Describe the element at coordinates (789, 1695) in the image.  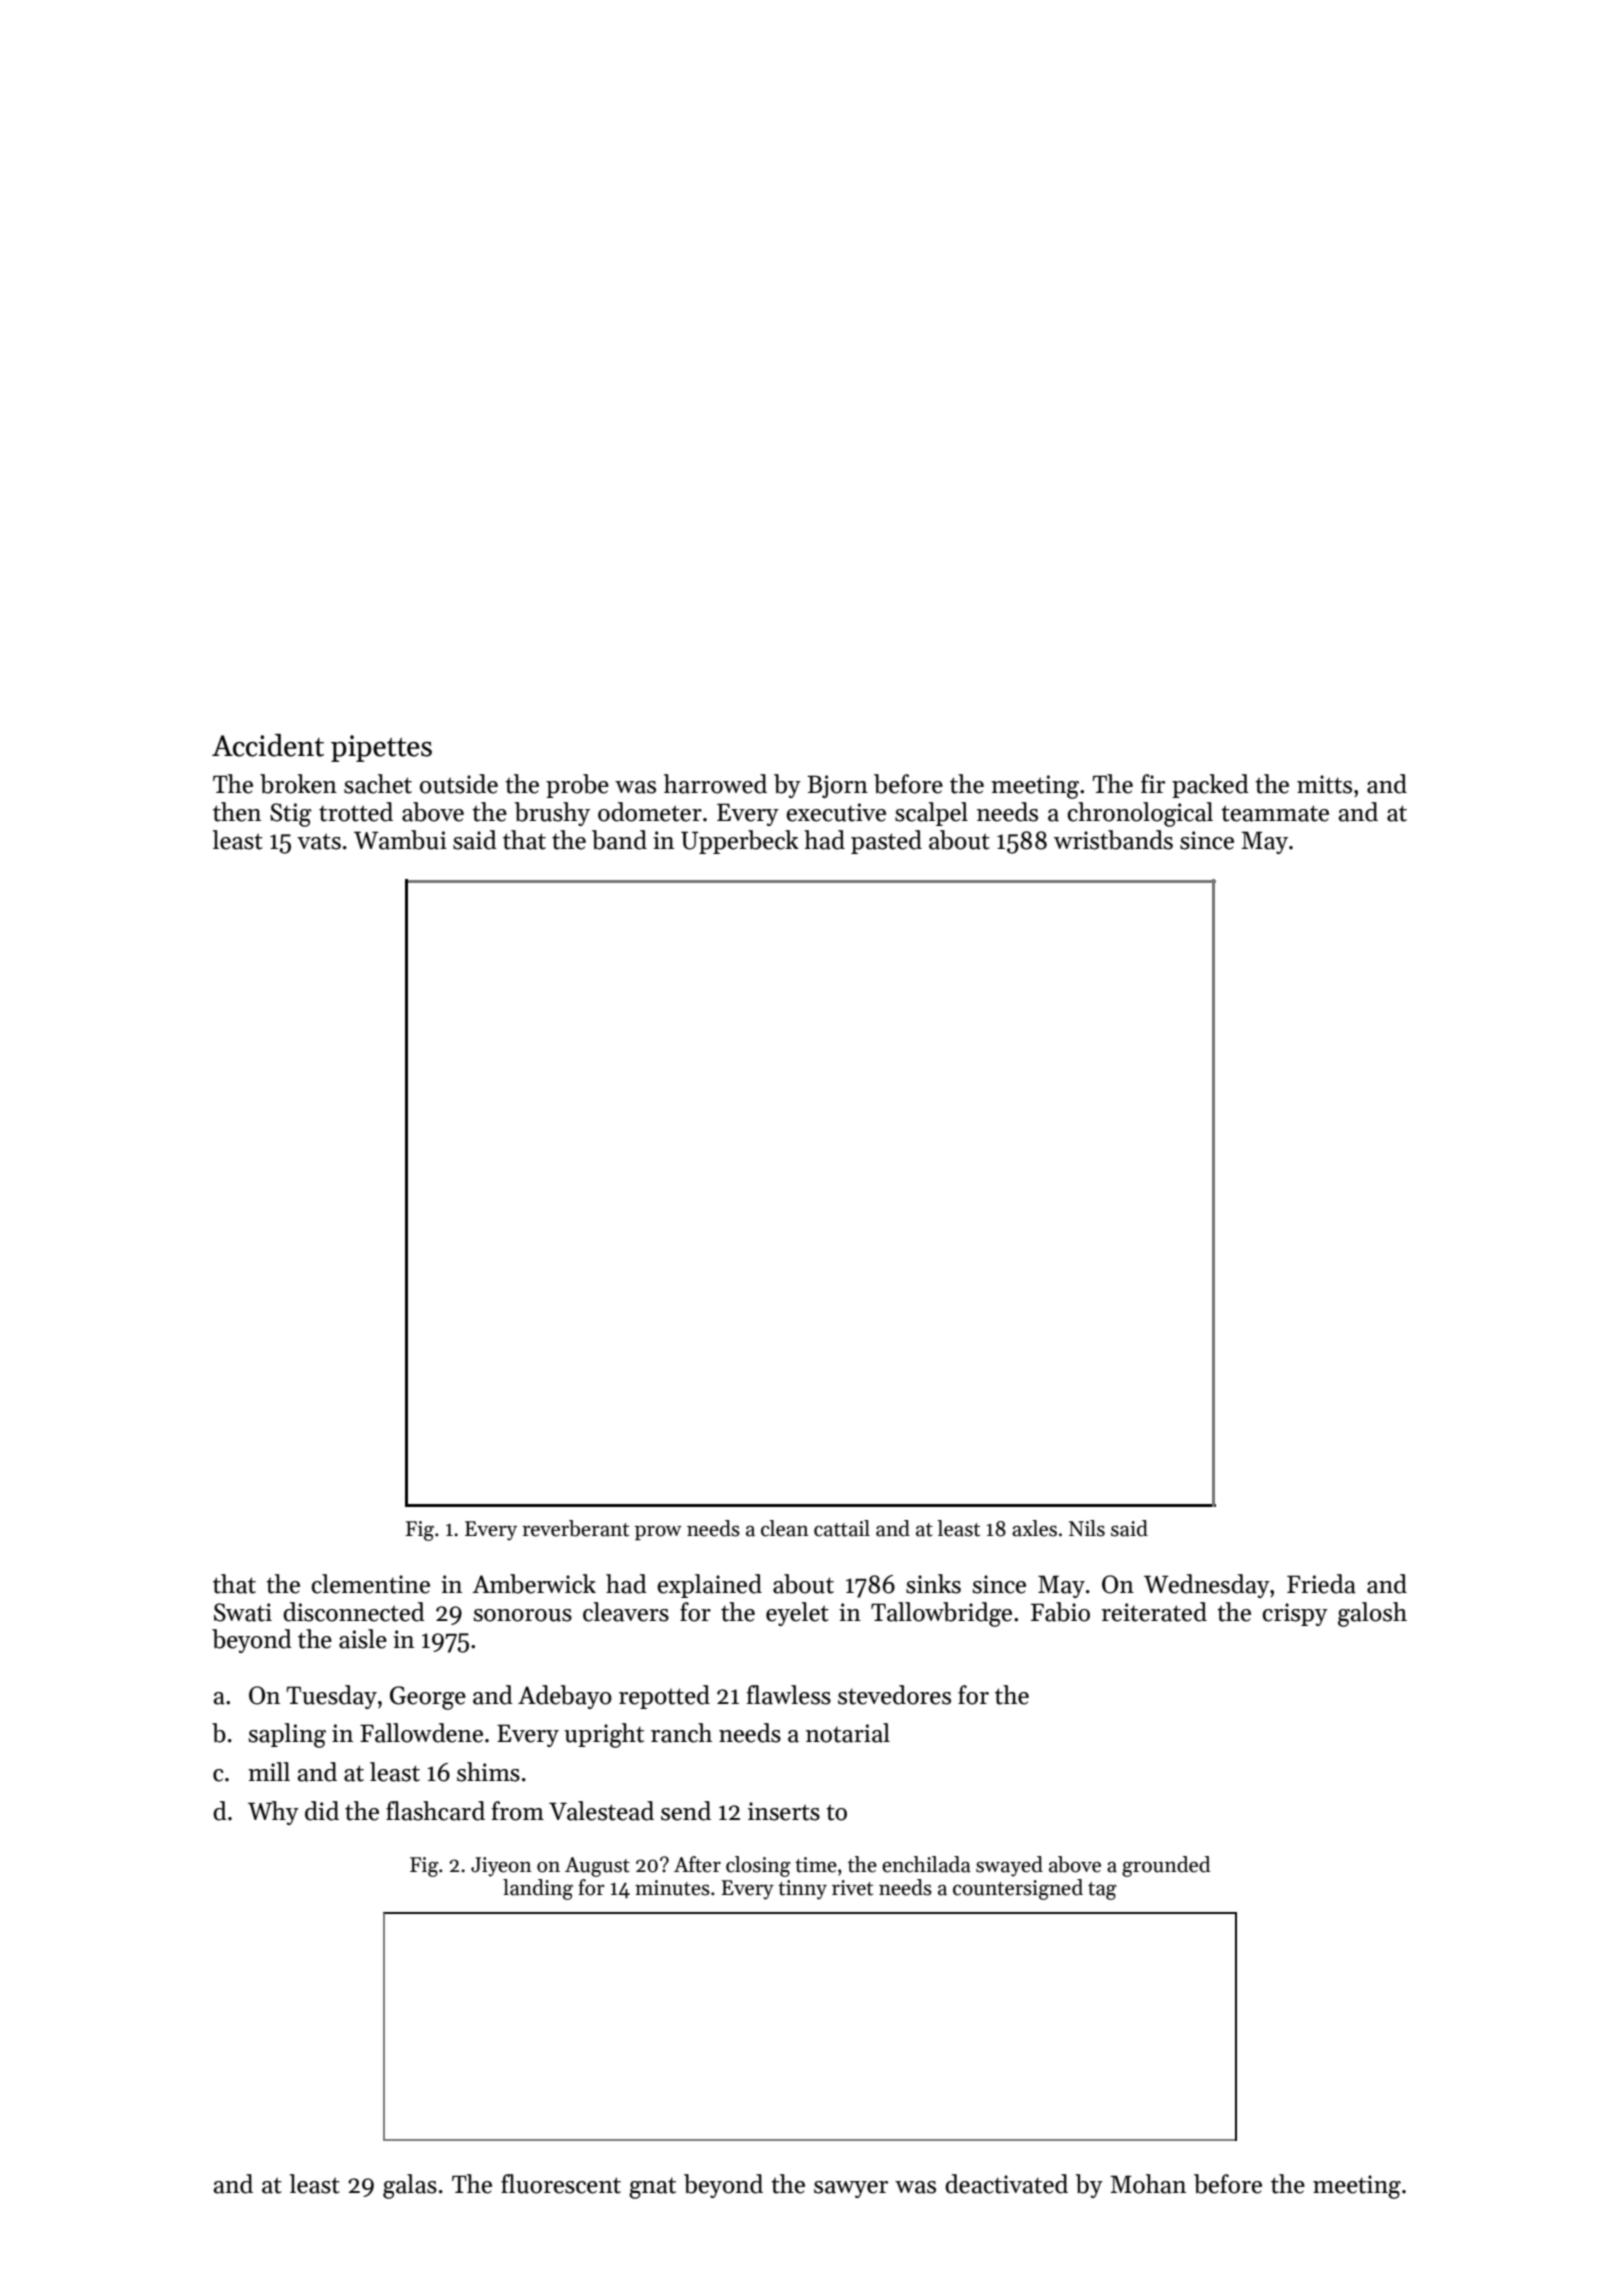
I see `flawless` at that location.
